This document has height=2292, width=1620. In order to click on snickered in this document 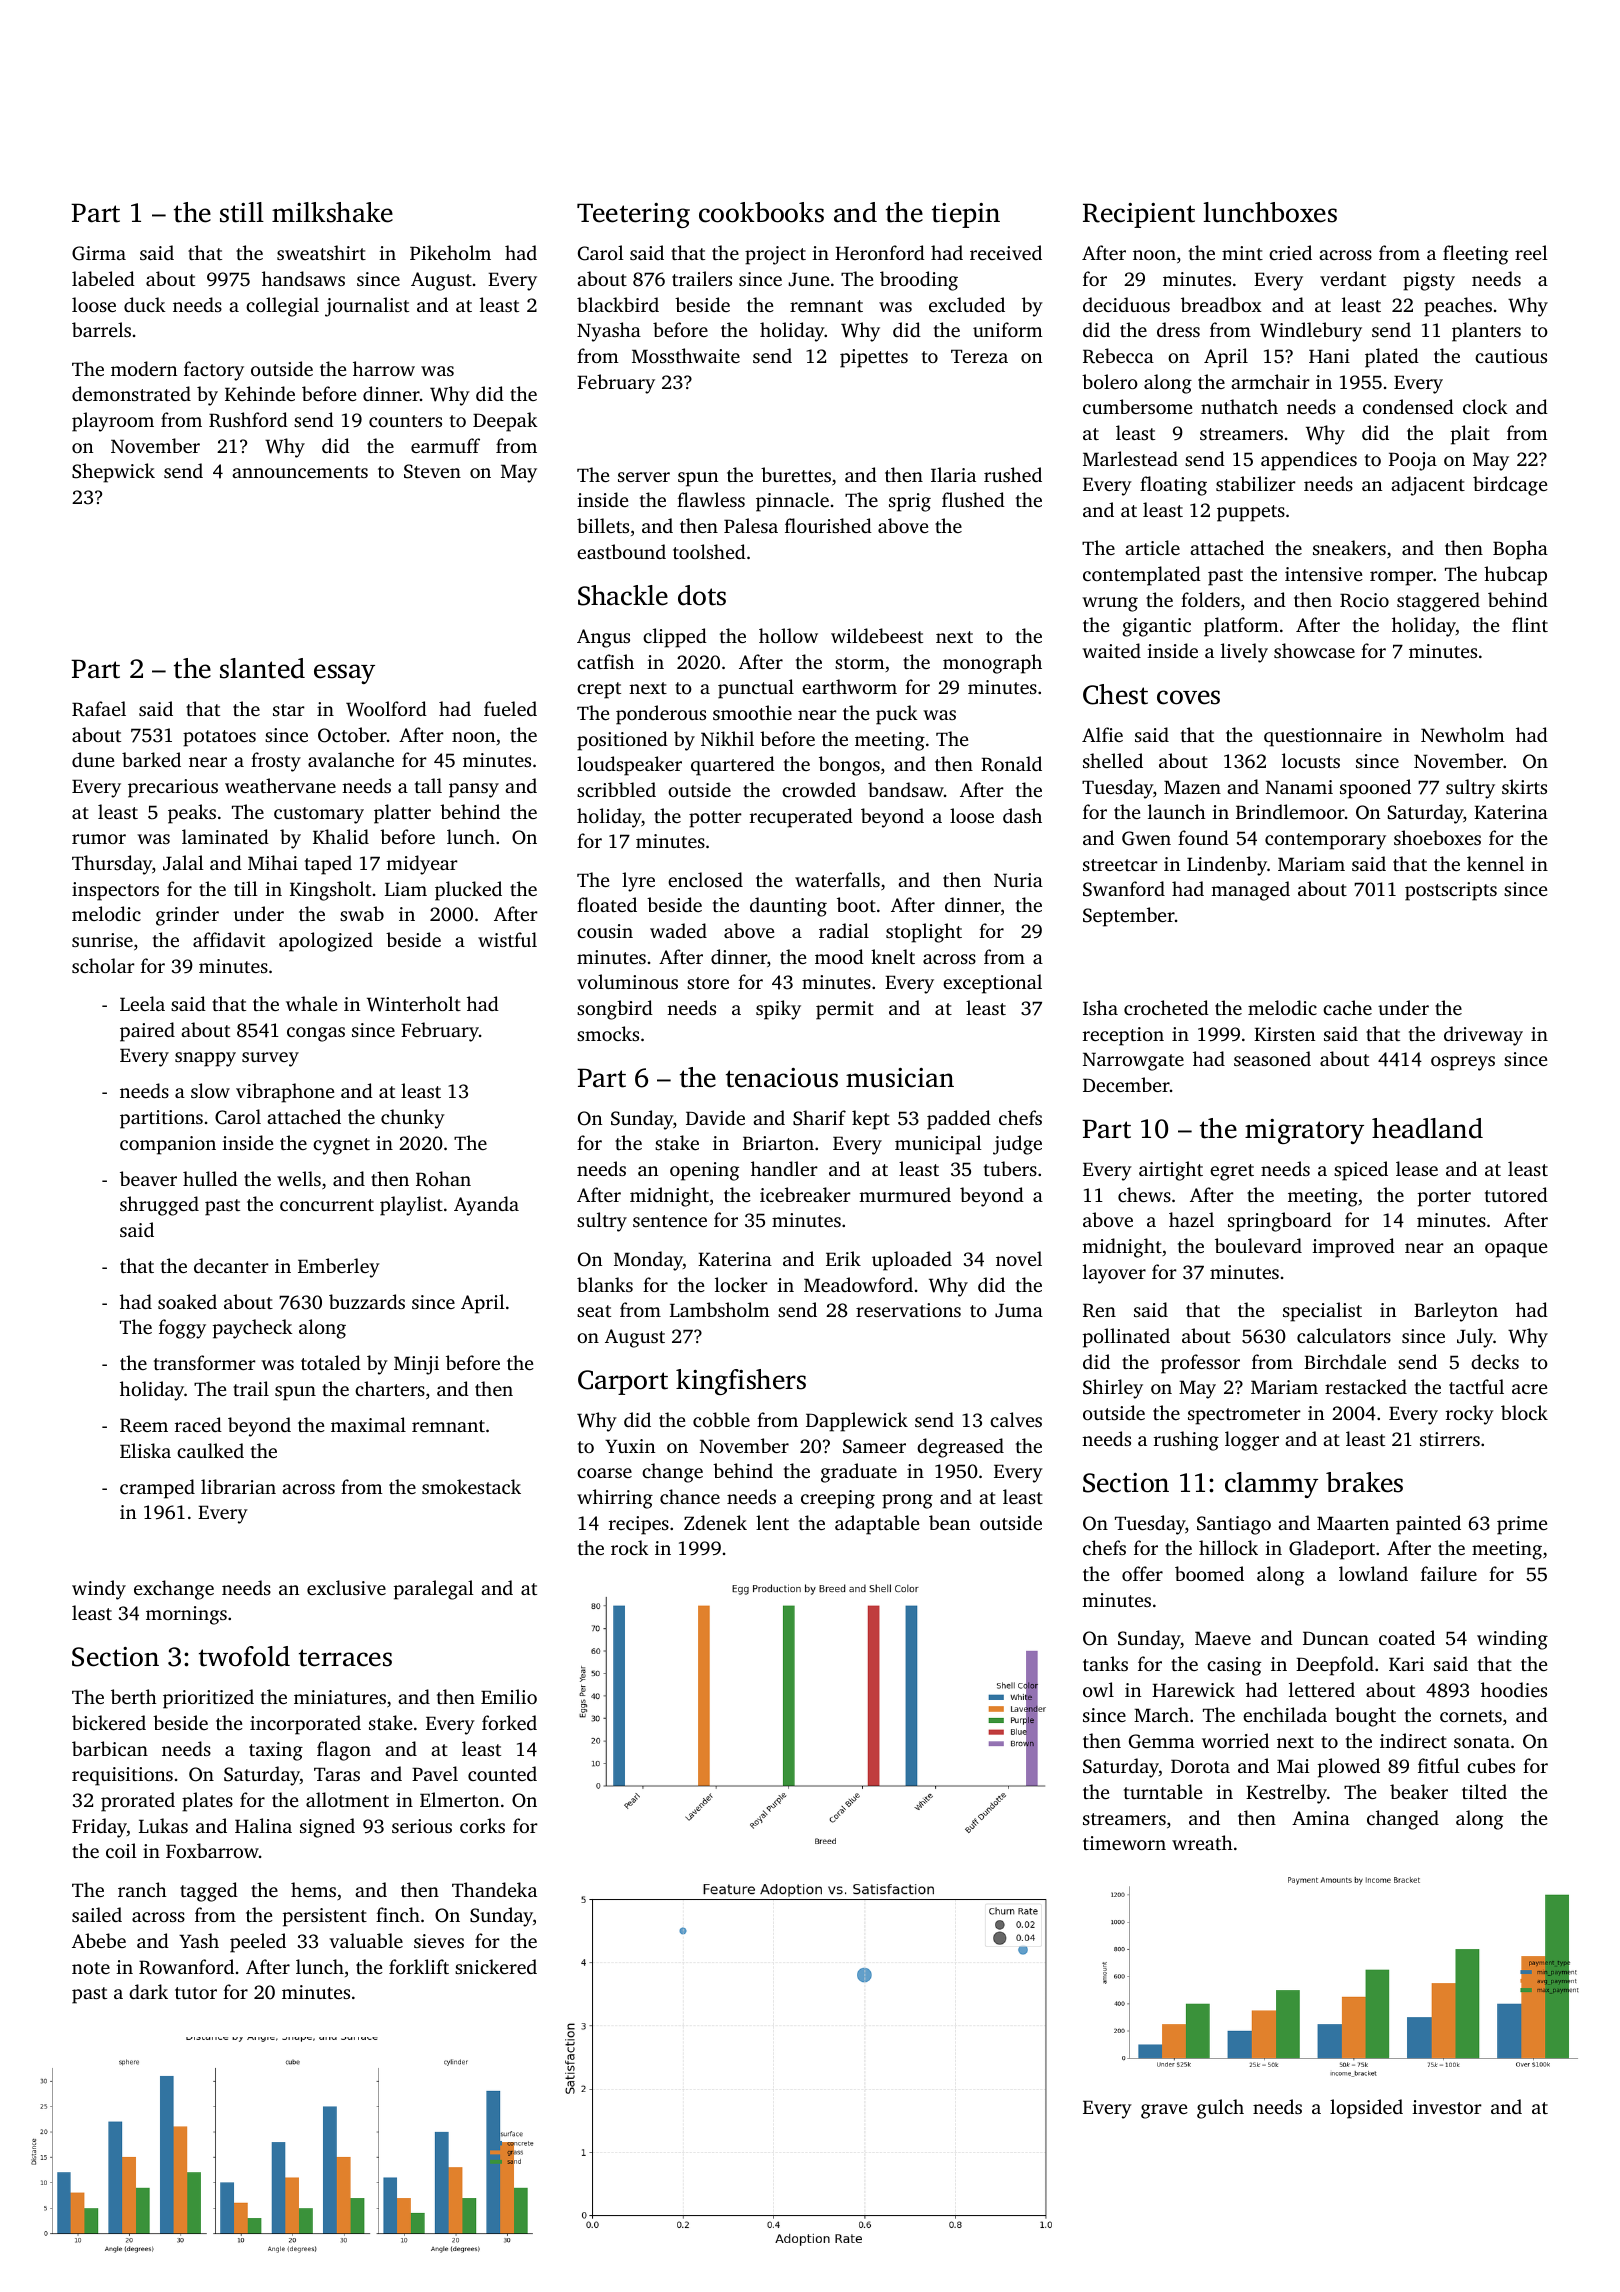, I will do `click(496, 1966)`.
